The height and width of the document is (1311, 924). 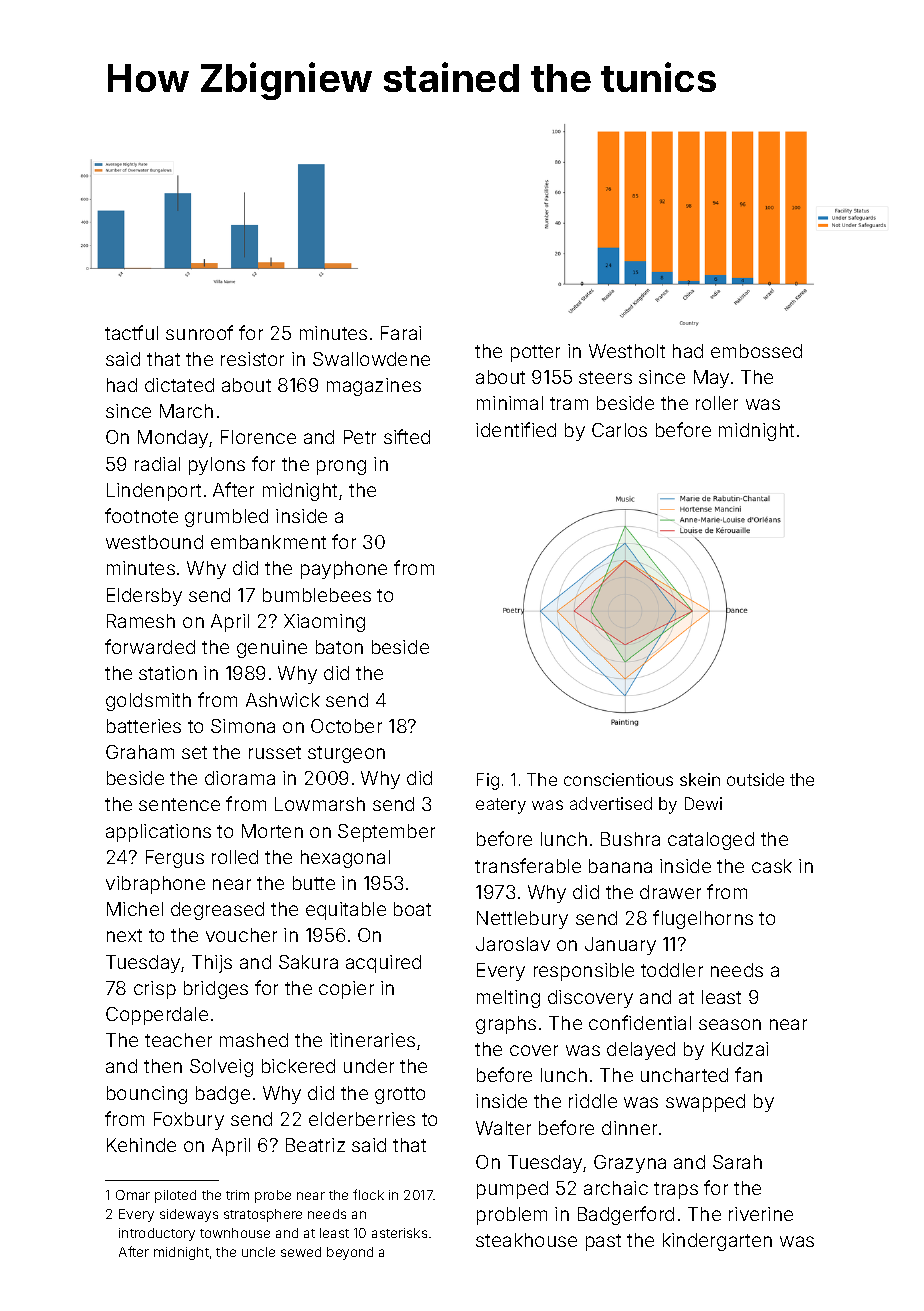 What do you see at coordinates (605, 377) in the document?
I see `steers` at bounding box center [605, 377].
